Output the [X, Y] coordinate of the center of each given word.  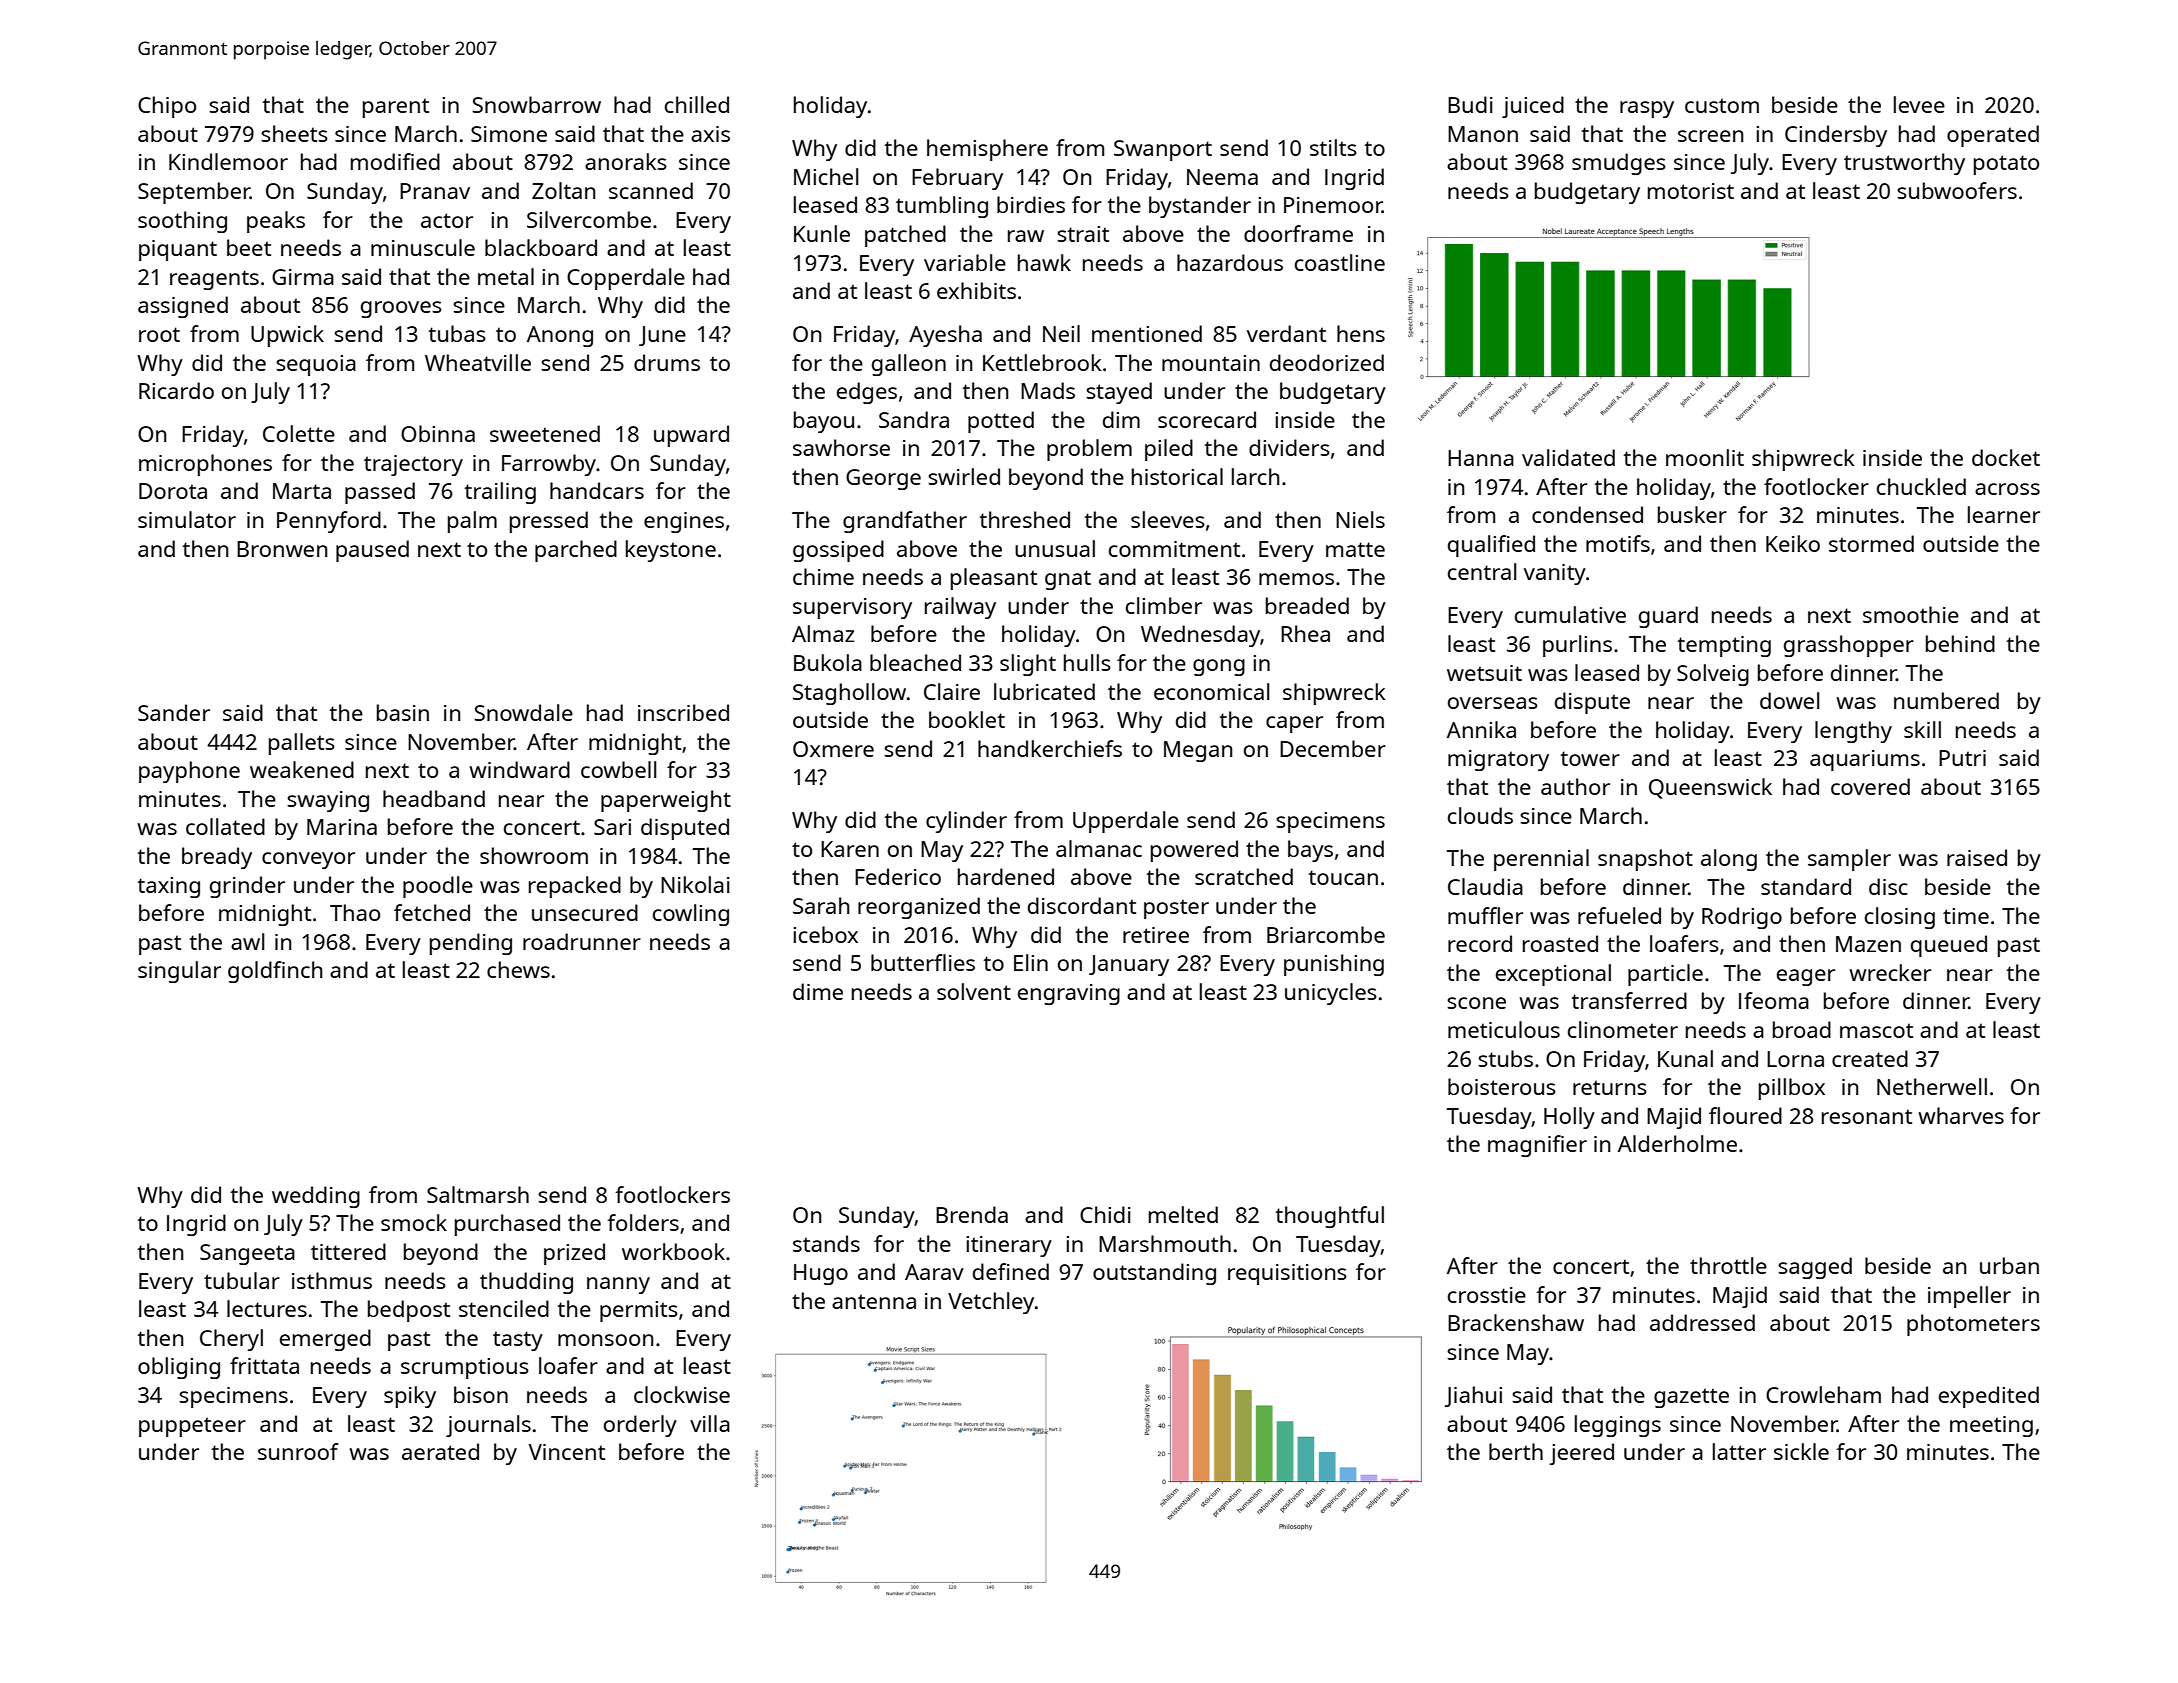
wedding [316, 1197]
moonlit [1705, 457]
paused [372, 551]
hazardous [1230, 262]
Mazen [1868, 944]
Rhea [1305, 633]
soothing [182, 222]
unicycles [1331, 994]
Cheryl [231, 1340]
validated [1568, 457]
